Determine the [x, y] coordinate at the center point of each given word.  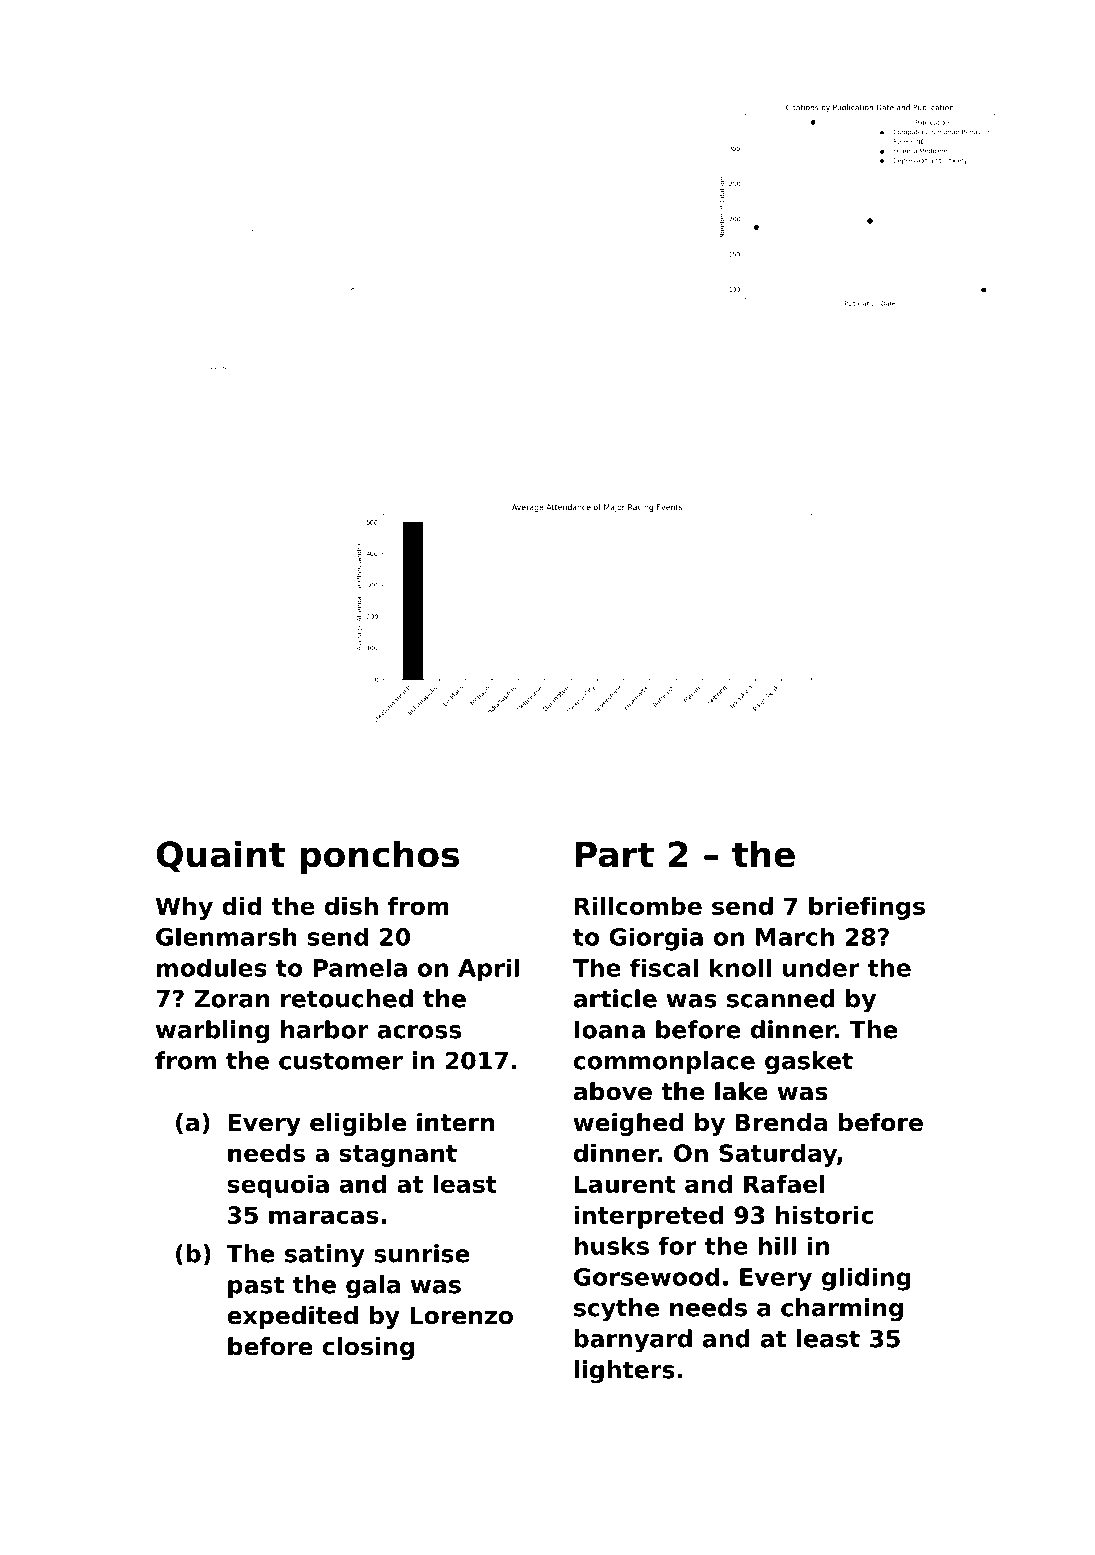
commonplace [664, 1062]
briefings [867, 908]
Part [615, 854]
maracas [324, 1217]
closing [368, 1348]
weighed [628, 1124]
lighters [624, 1372]
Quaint [221, 856]
